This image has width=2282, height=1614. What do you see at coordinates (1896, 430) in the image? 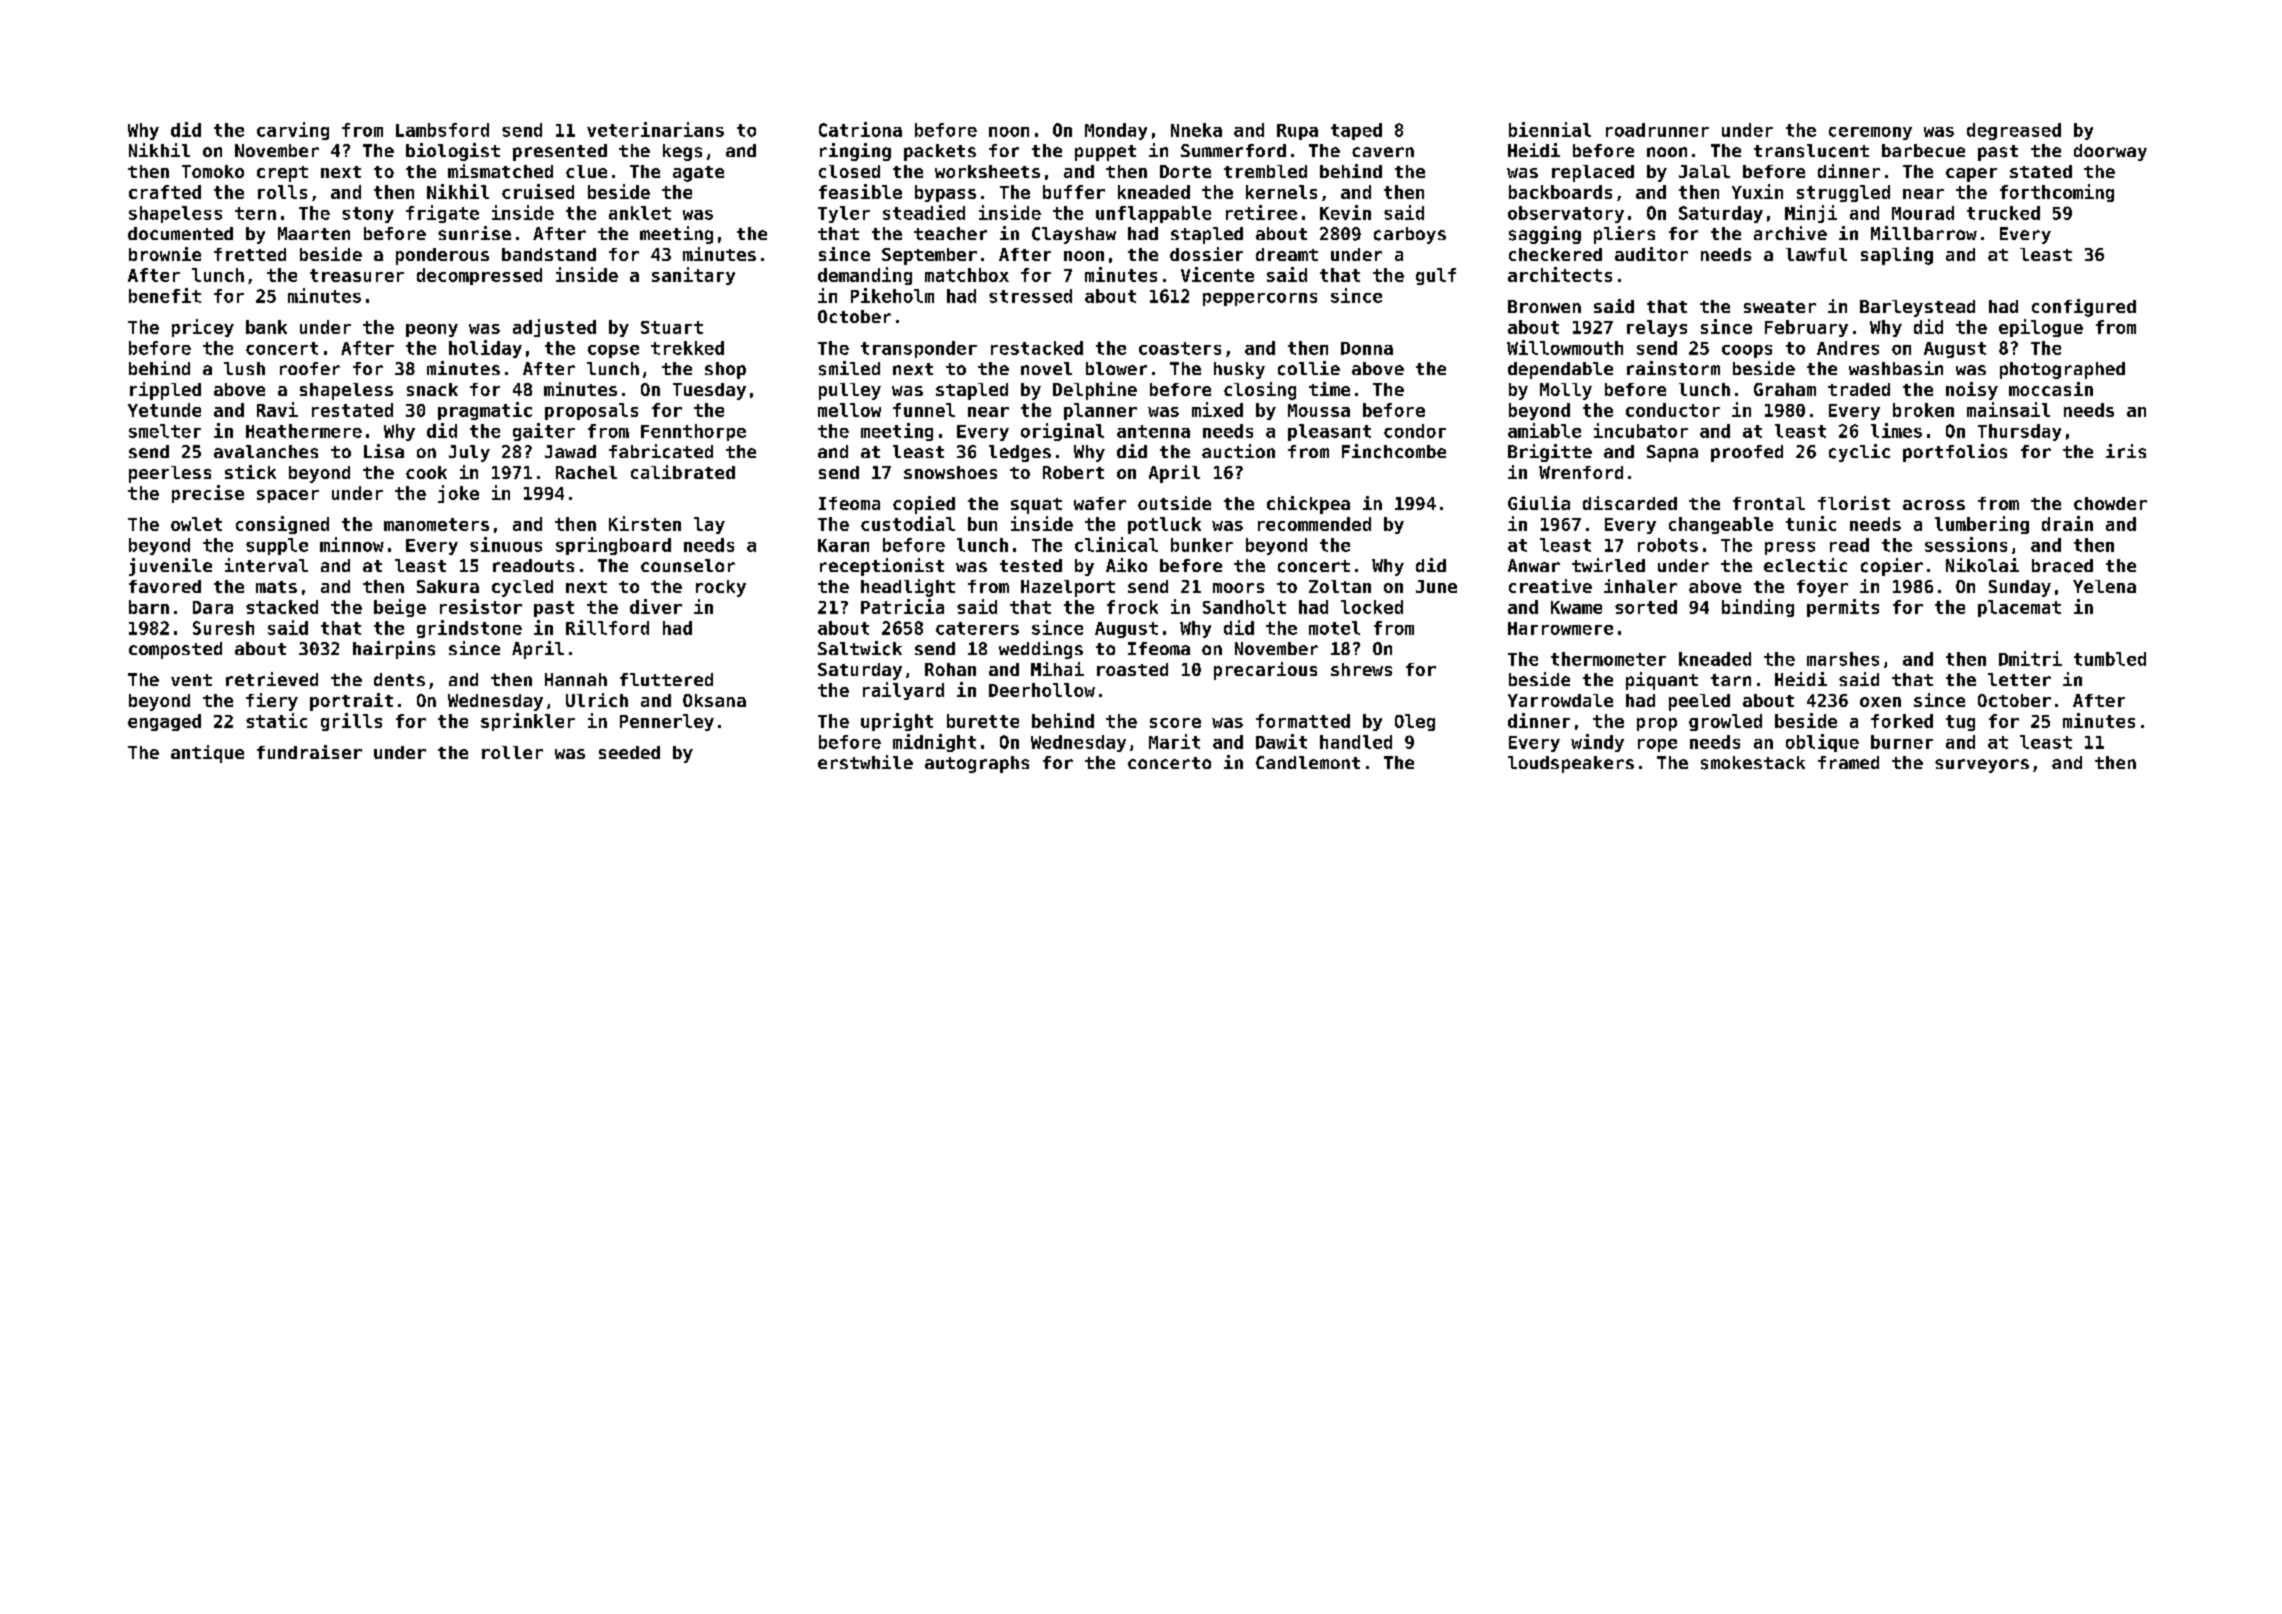
I see `limes` at bounding box center [1896, 430].
